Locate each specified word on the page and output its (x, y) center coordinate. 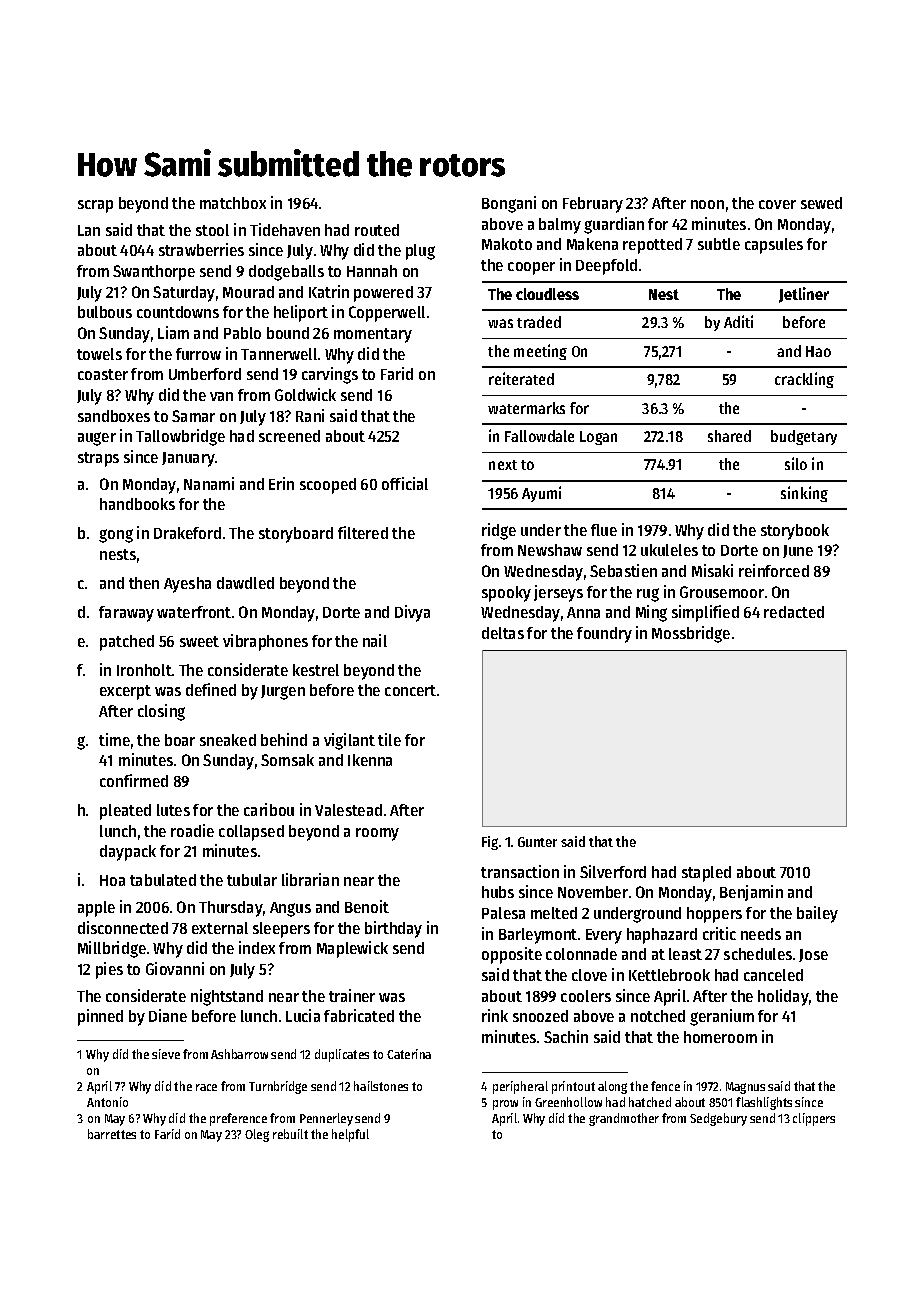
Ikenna (370, 760)
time (114, 739)
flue (604, 530)
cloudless (547, 294)
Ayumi (541, 494)
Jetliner (804, 295)
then (144, 583)
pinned (100, 1017)
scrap (95, 206)
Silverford (613, 871)
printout (573, 1087)
